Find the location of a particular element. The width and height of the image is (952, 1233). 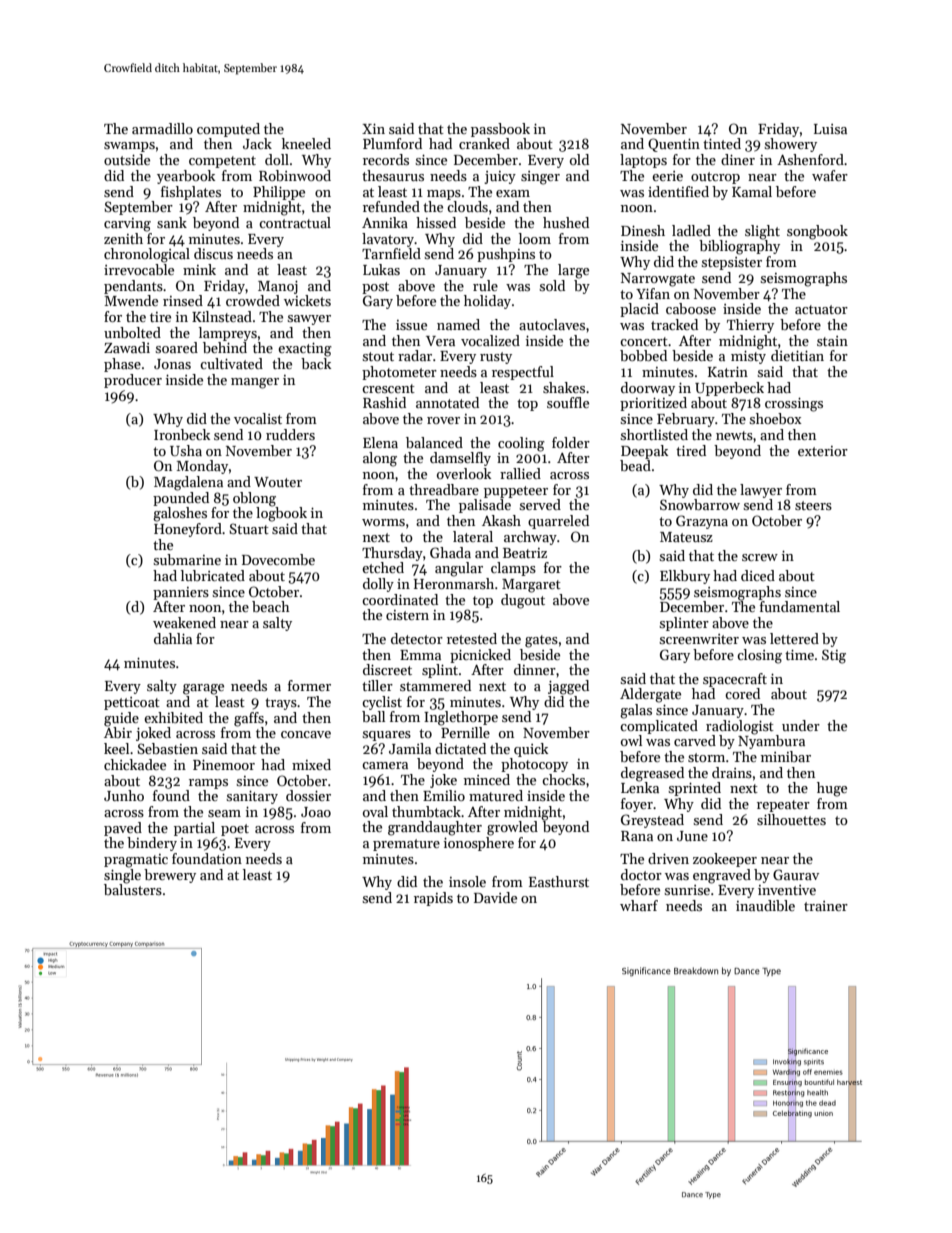

Usha is located at coordinates (186, 450).
